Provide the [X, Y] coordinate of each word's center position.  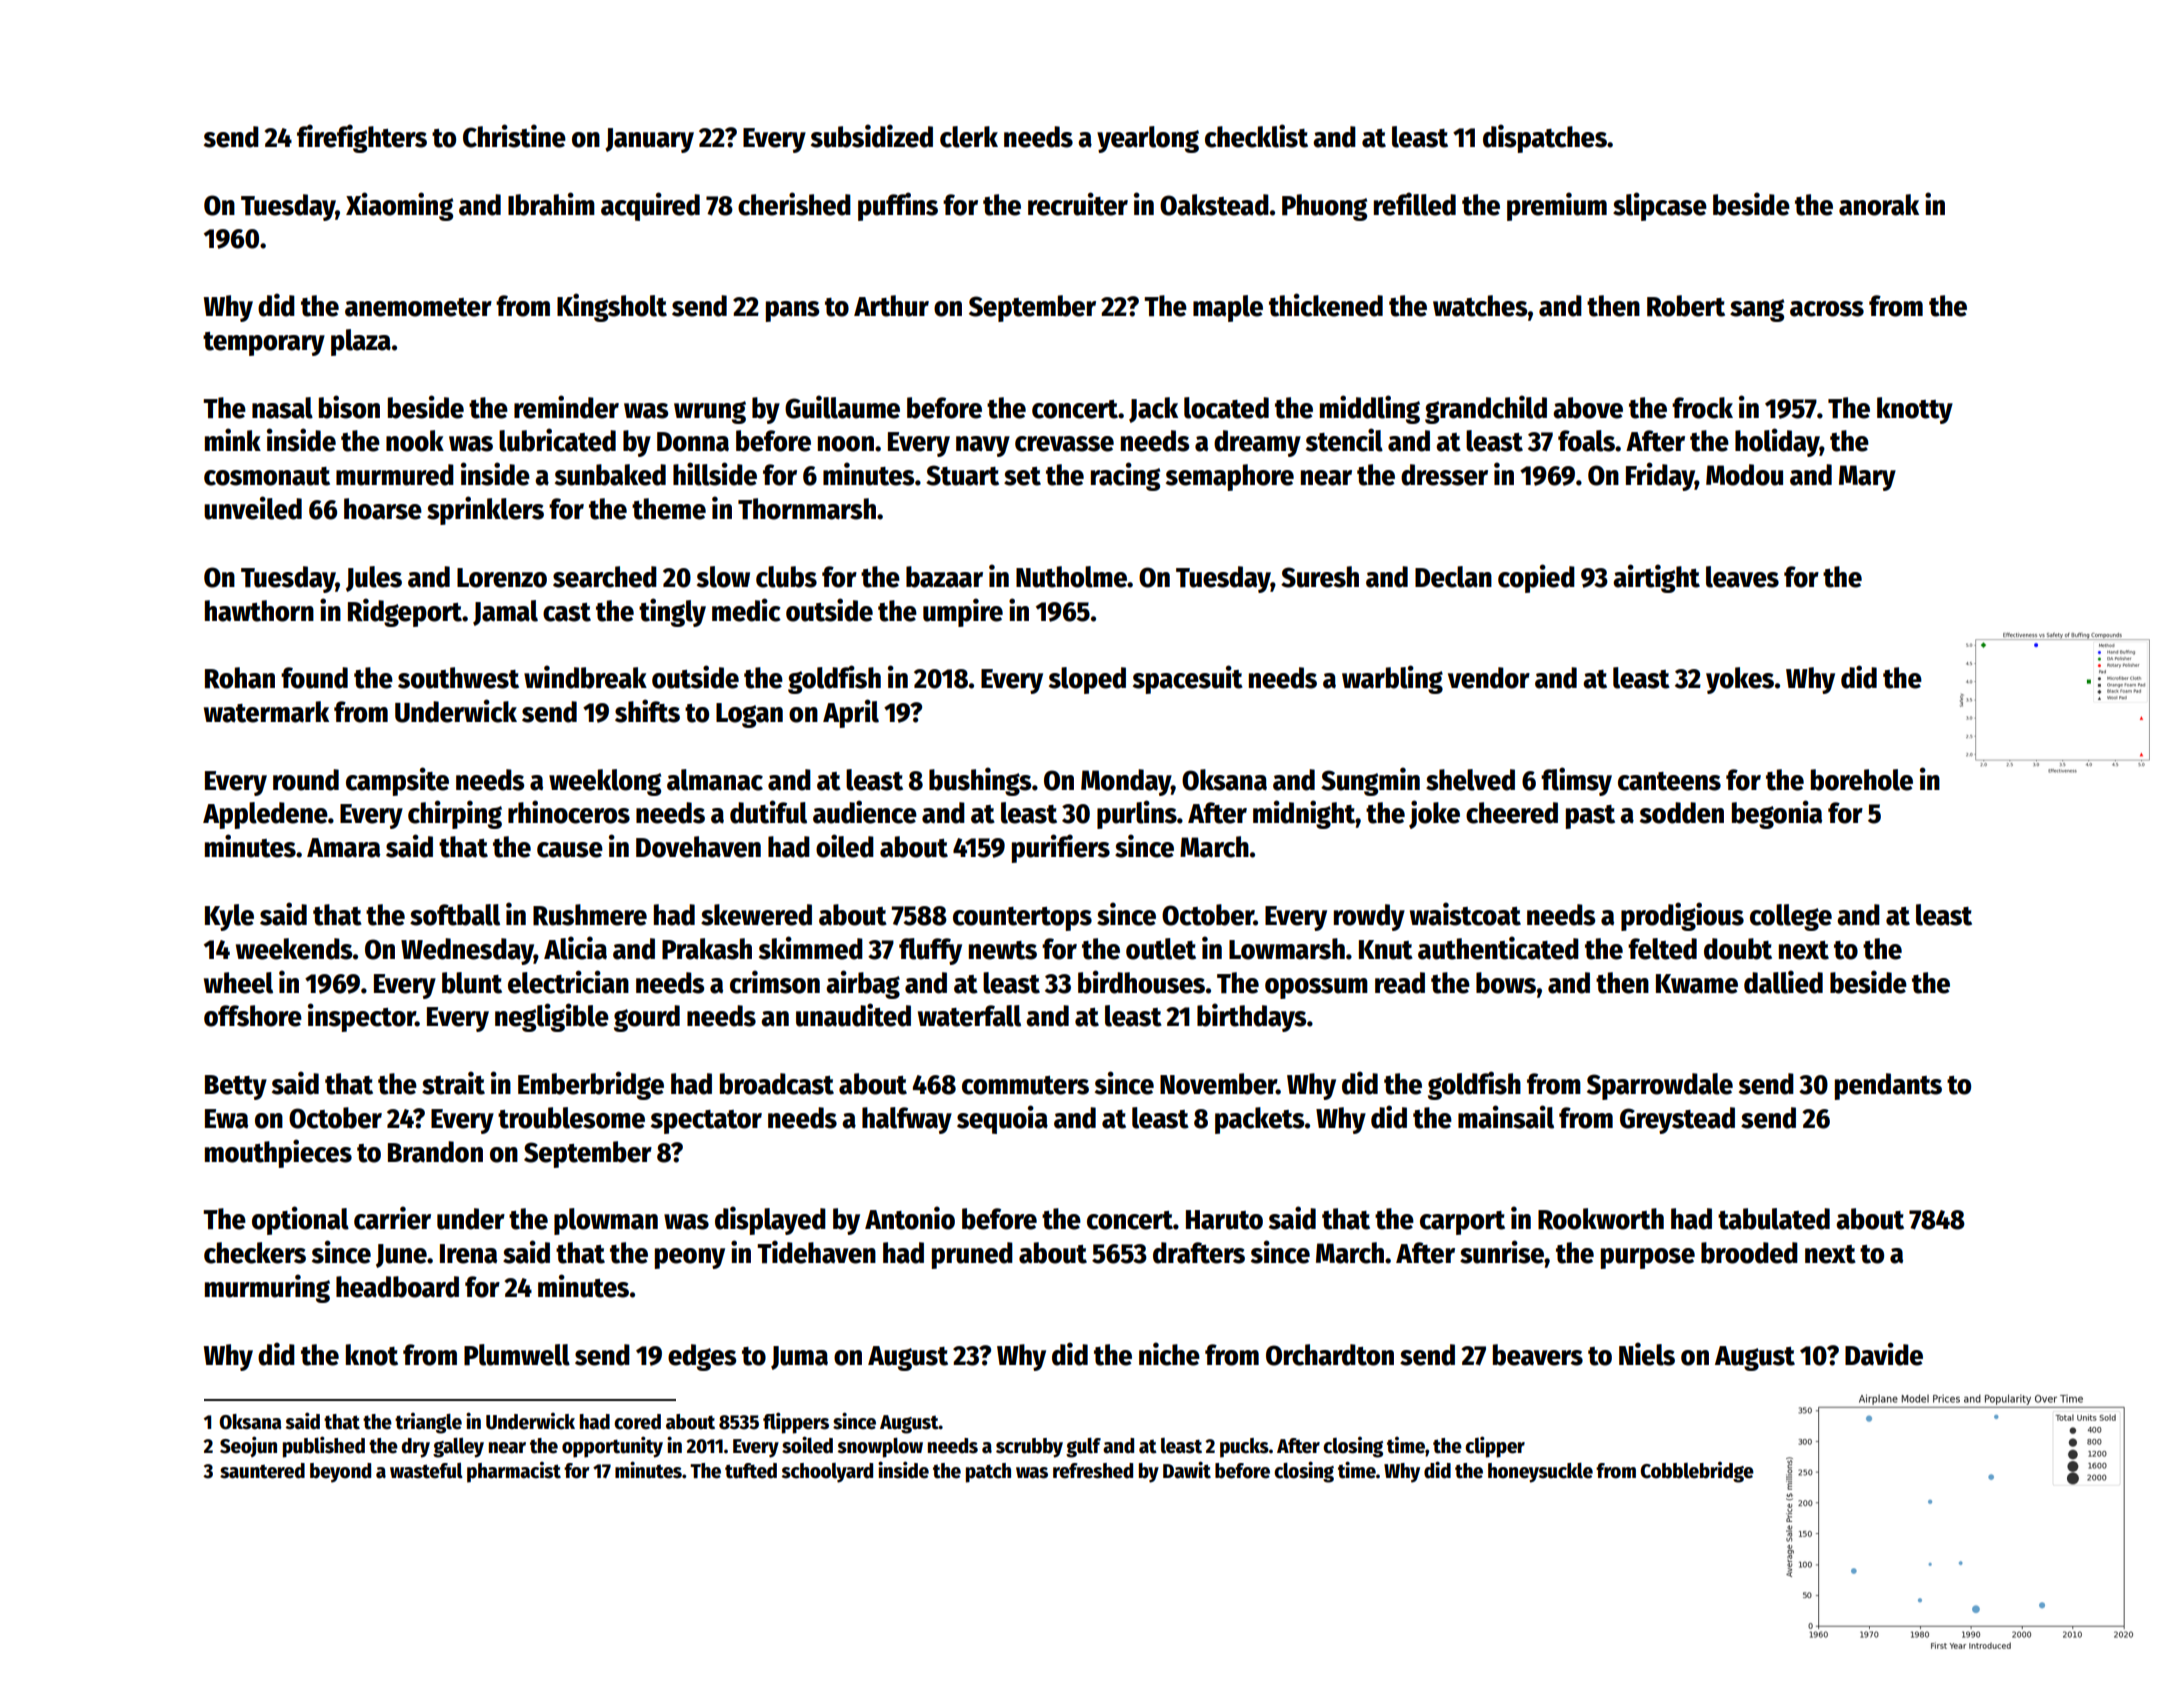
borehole [1862, 780]
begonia [1777, 814]
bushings [980, 781]
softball [455, 915]
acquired [650, 206]
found [314, 678]
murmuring [267, 1288]
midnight [1304, 814]
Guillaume [842, 407]
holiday [1777, 442]
